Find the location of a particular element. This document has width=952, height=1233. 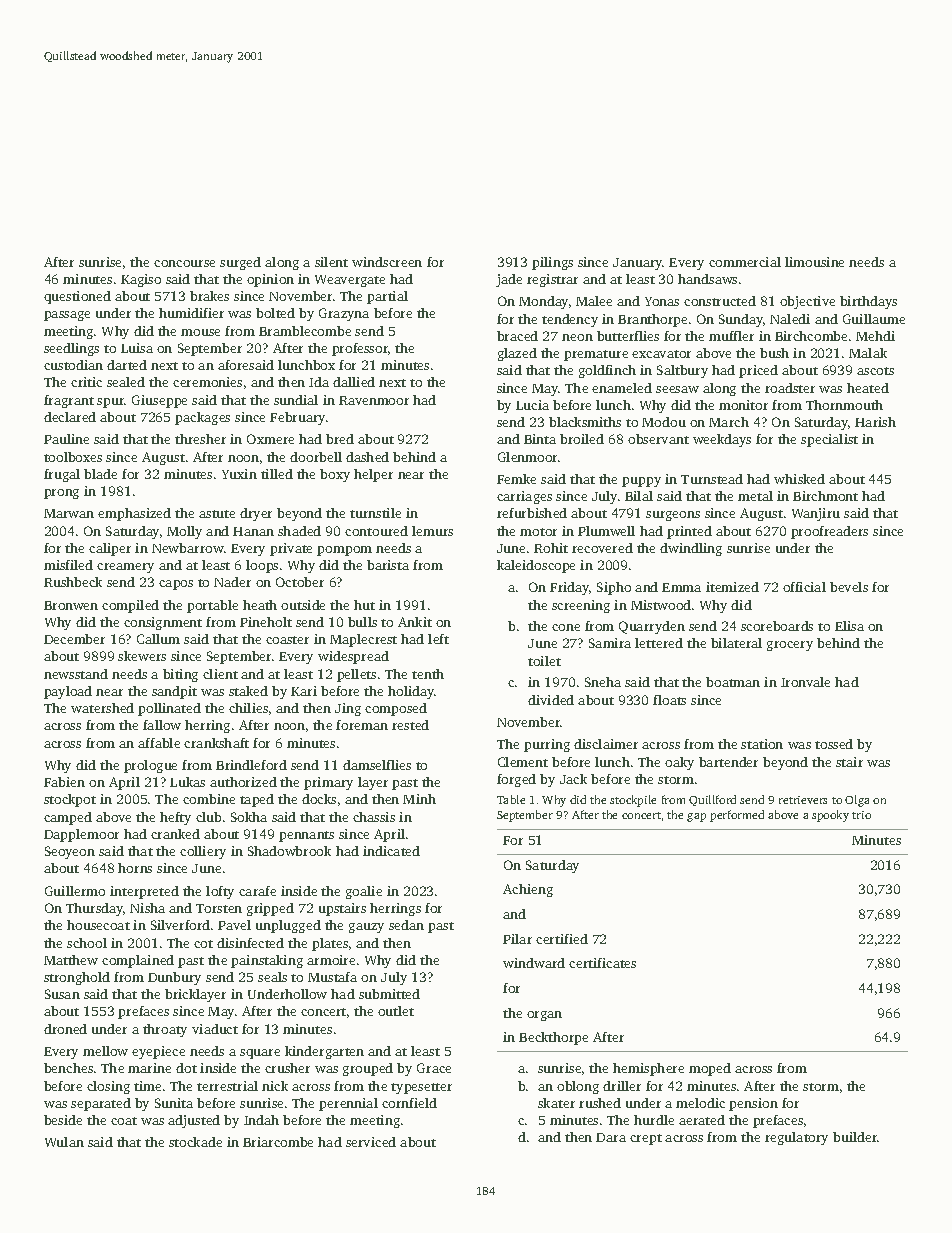

Thursday is located at coordinates (94, 909).
